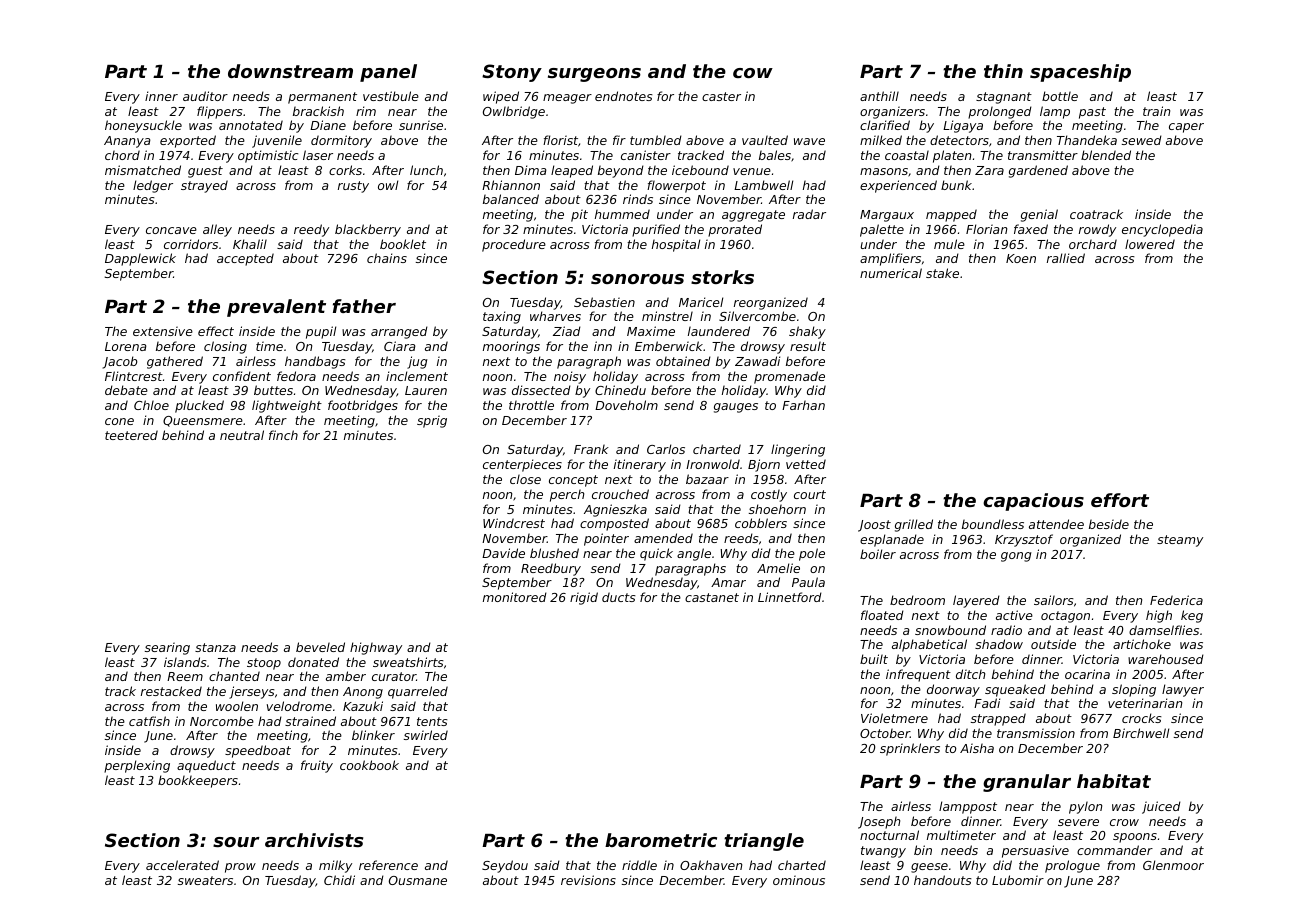 The height and width of the screenshot is (924, 1308). Describe the element at coordinates (315, 362) in the screenshot. I see `handbags` at that location.
